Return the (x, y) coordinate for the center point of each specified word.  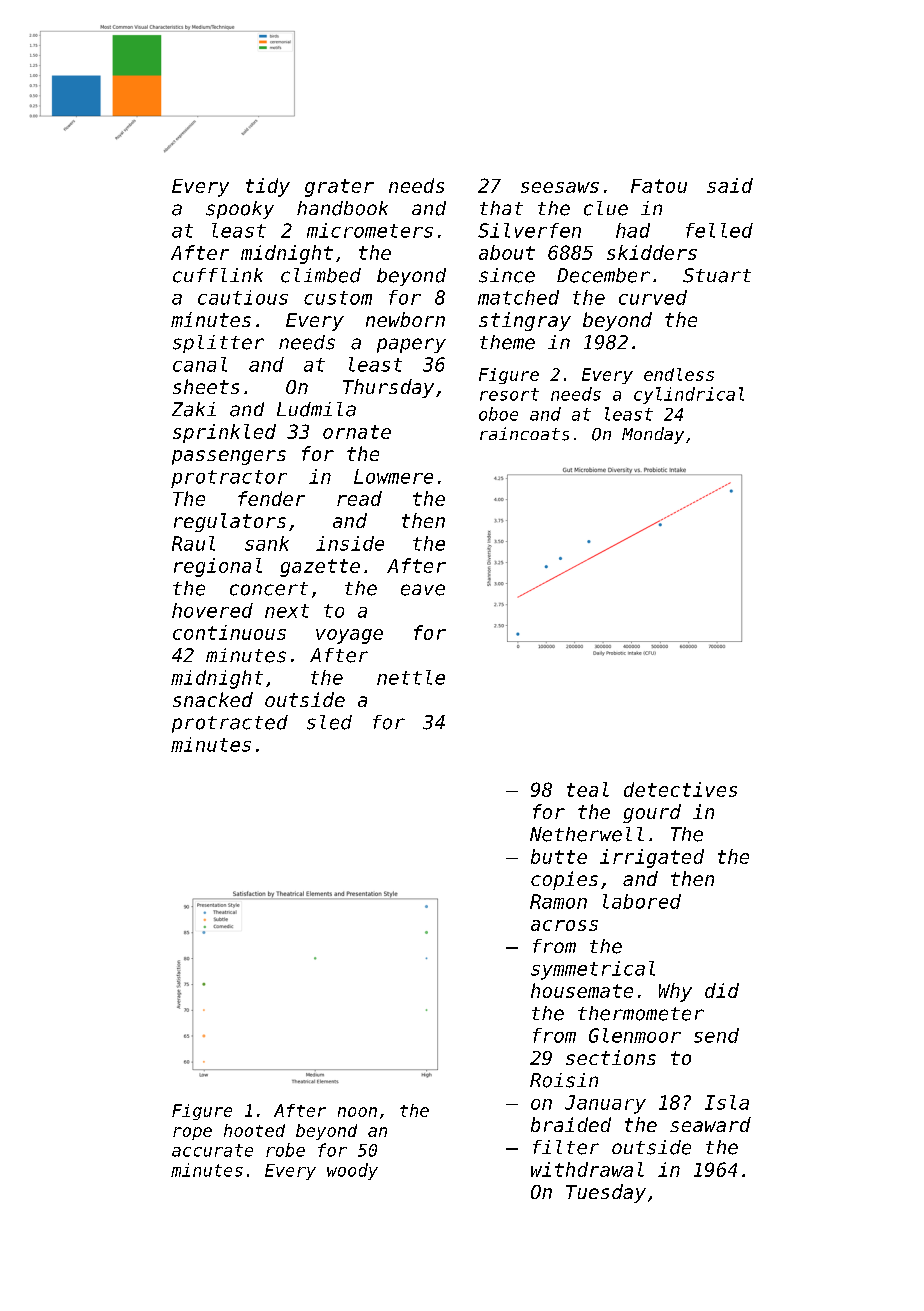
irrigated (652, 858)
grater (339, 188)
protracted (230, 724)
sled (329, 722)
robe (285, 1150)
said (730, 185)
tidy (268, 187)
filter (566, 1147)
